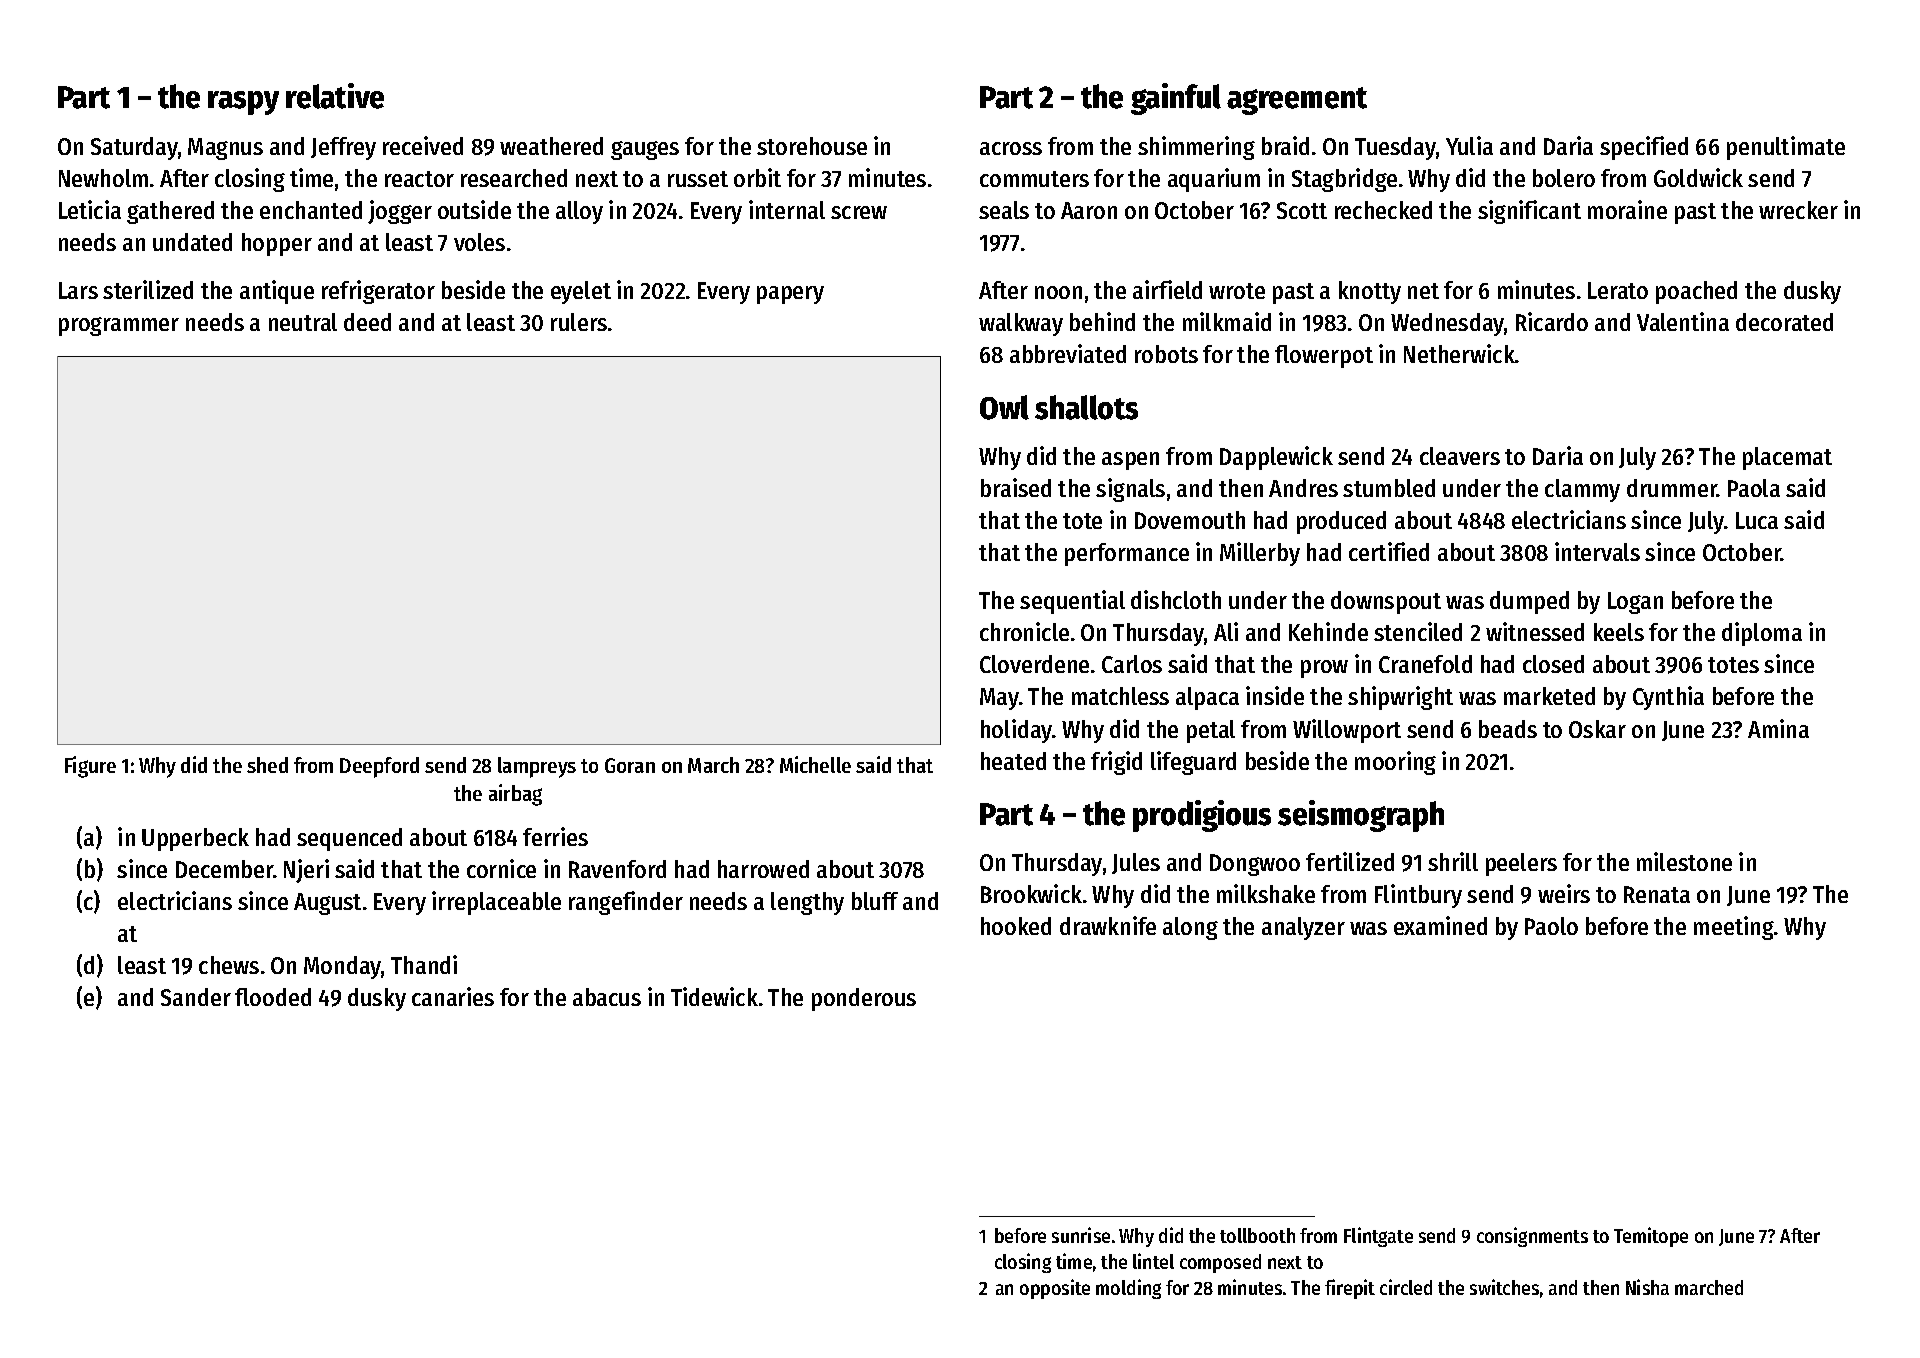 Image resolution: width=1920 pixels, height=1358 pixels. What do you see at coordinates (1684, 861) in the page?
I see `milestone` at bounding box center [1684, 861].
